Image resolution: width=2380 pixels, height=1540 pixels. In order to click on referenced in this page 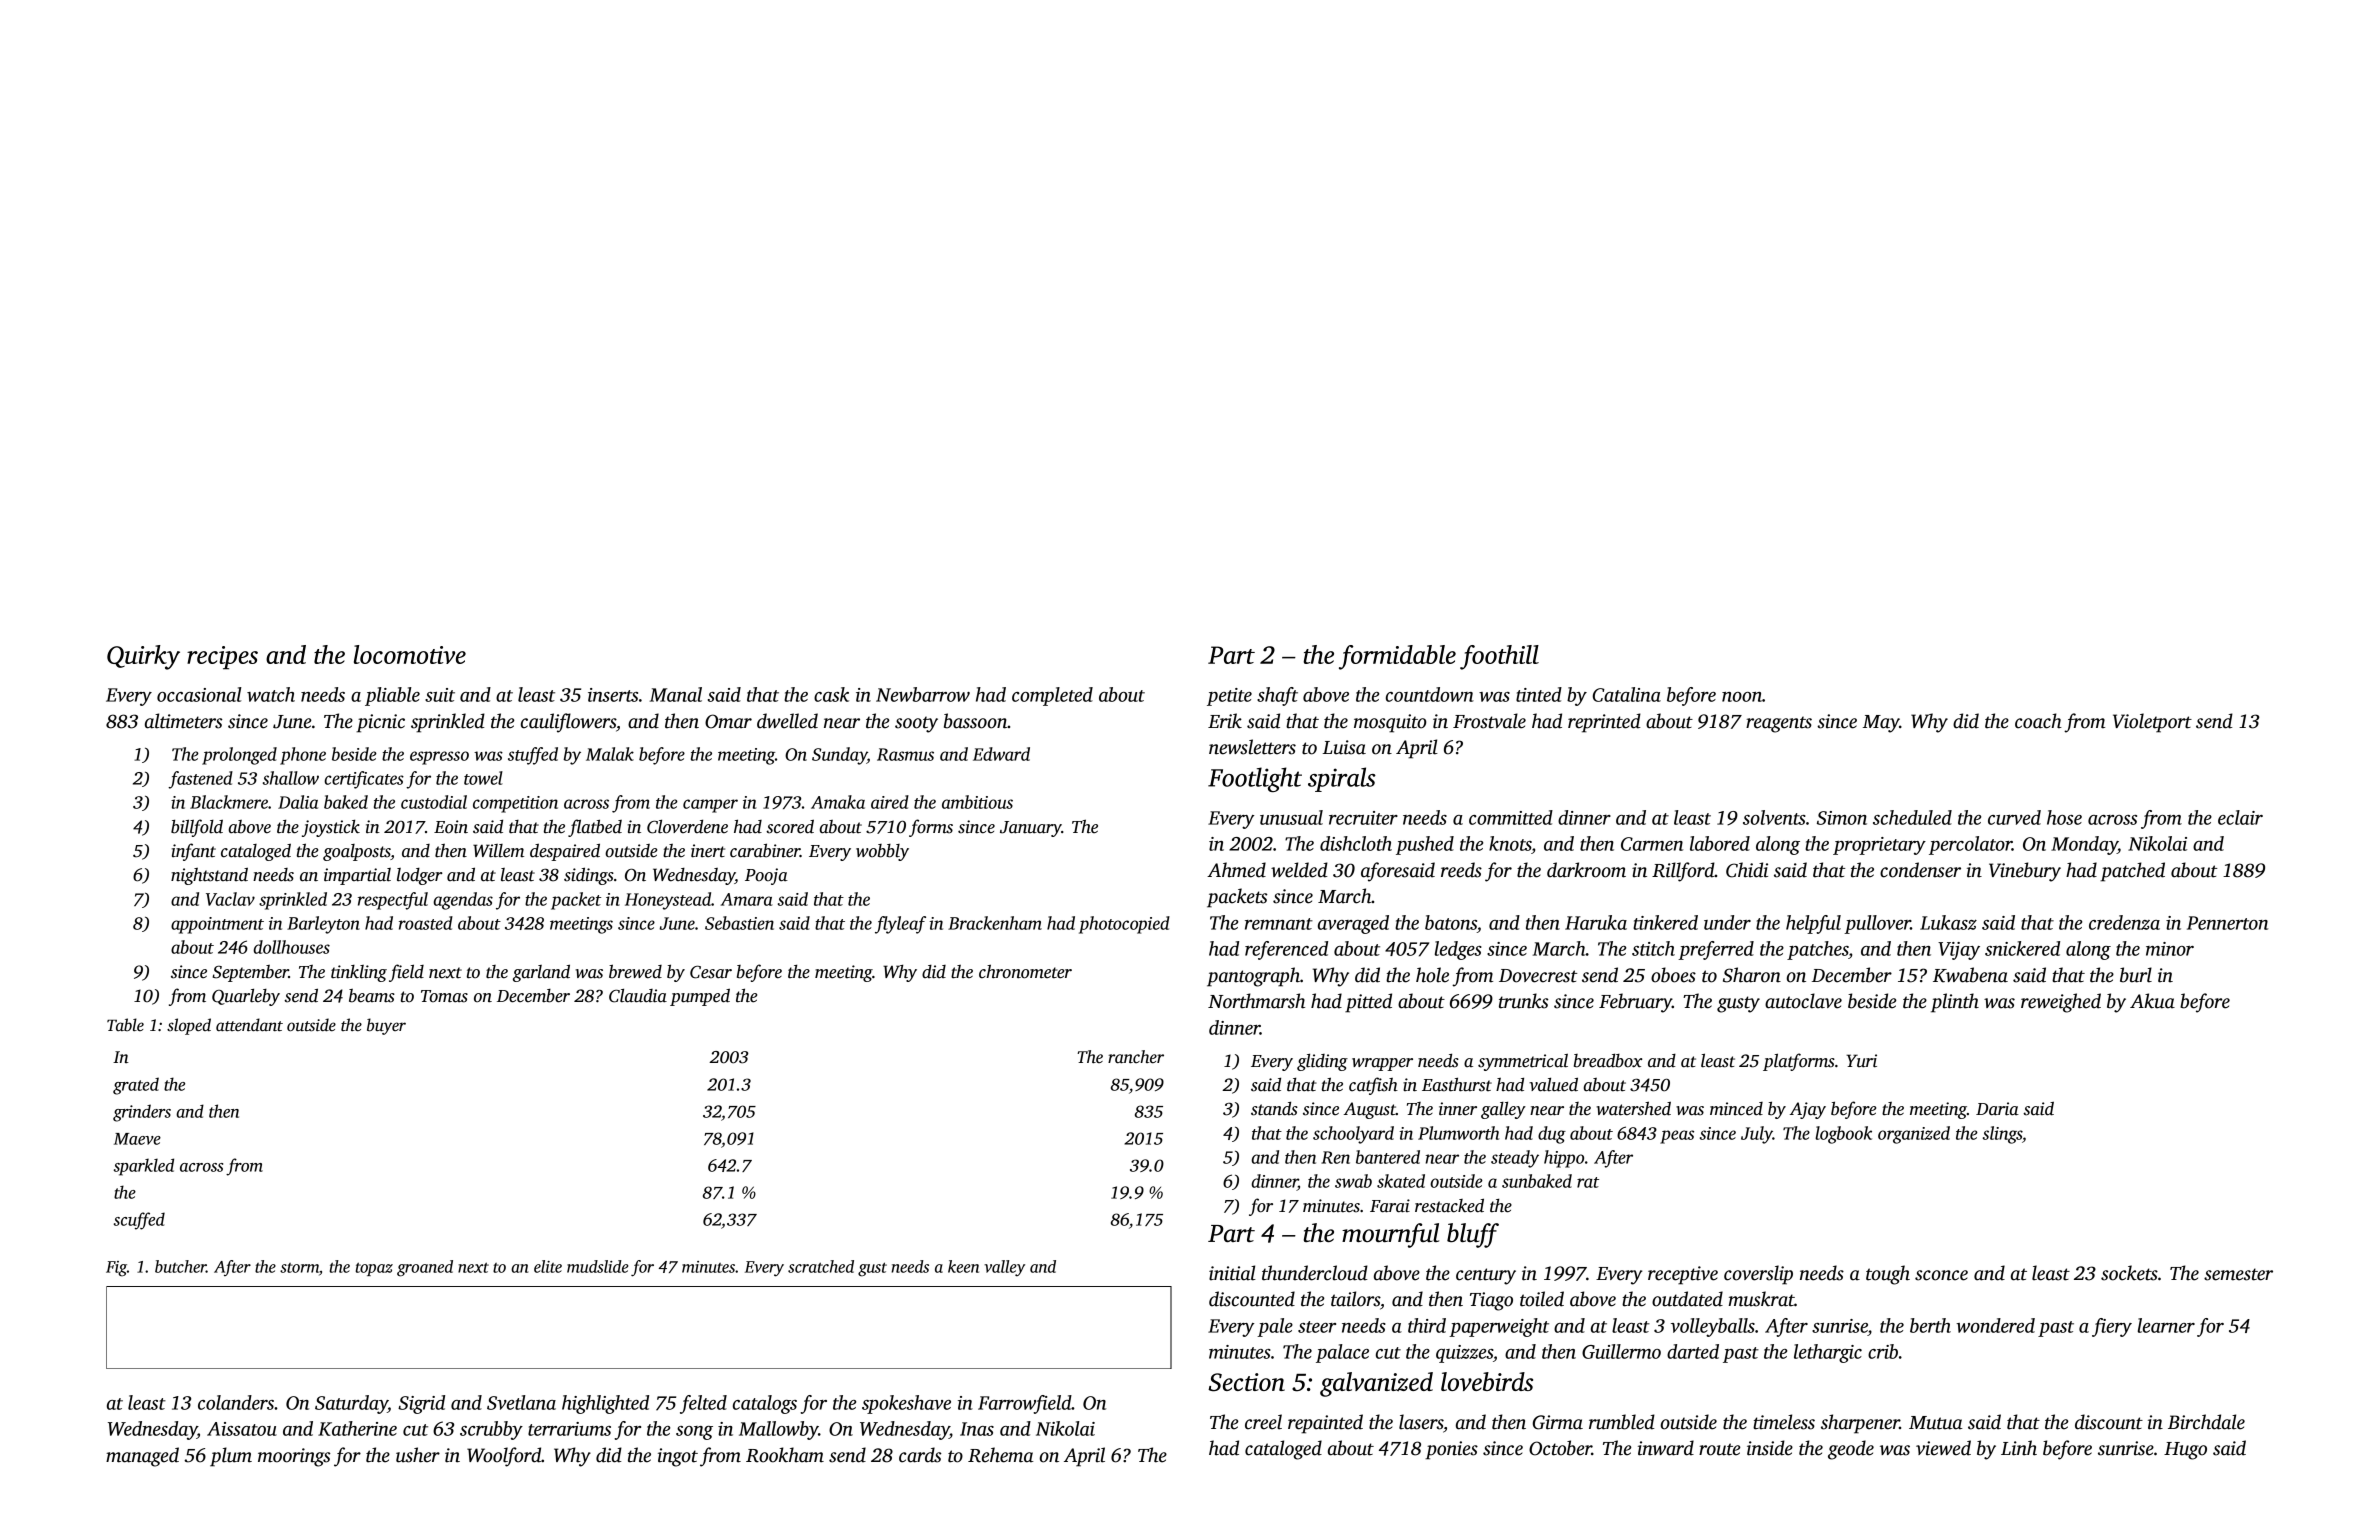, I will do `click(1286, 950)`.
